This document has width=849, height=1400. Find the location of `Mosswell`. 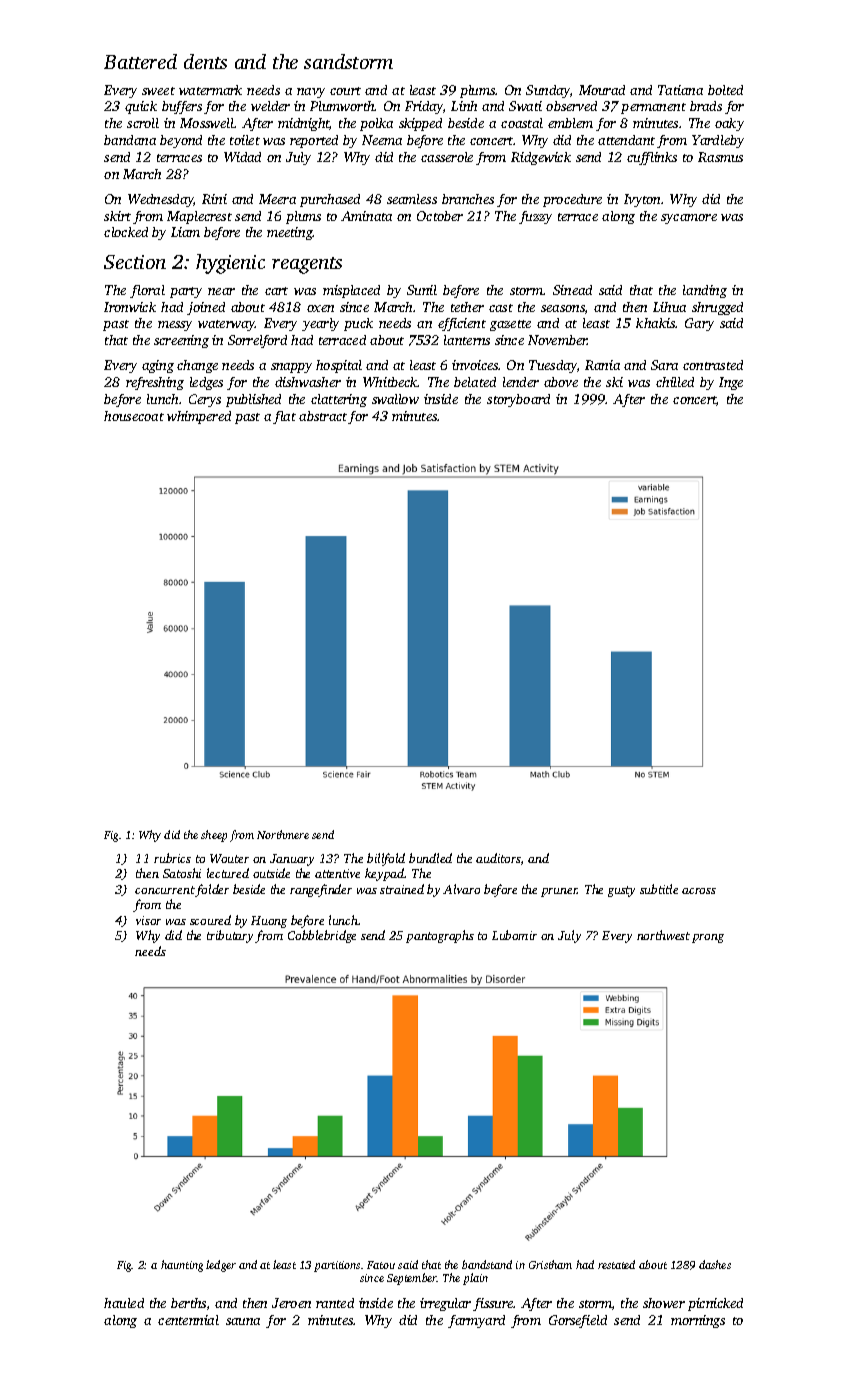

Mosswell is located at coordinates (207, 123).
